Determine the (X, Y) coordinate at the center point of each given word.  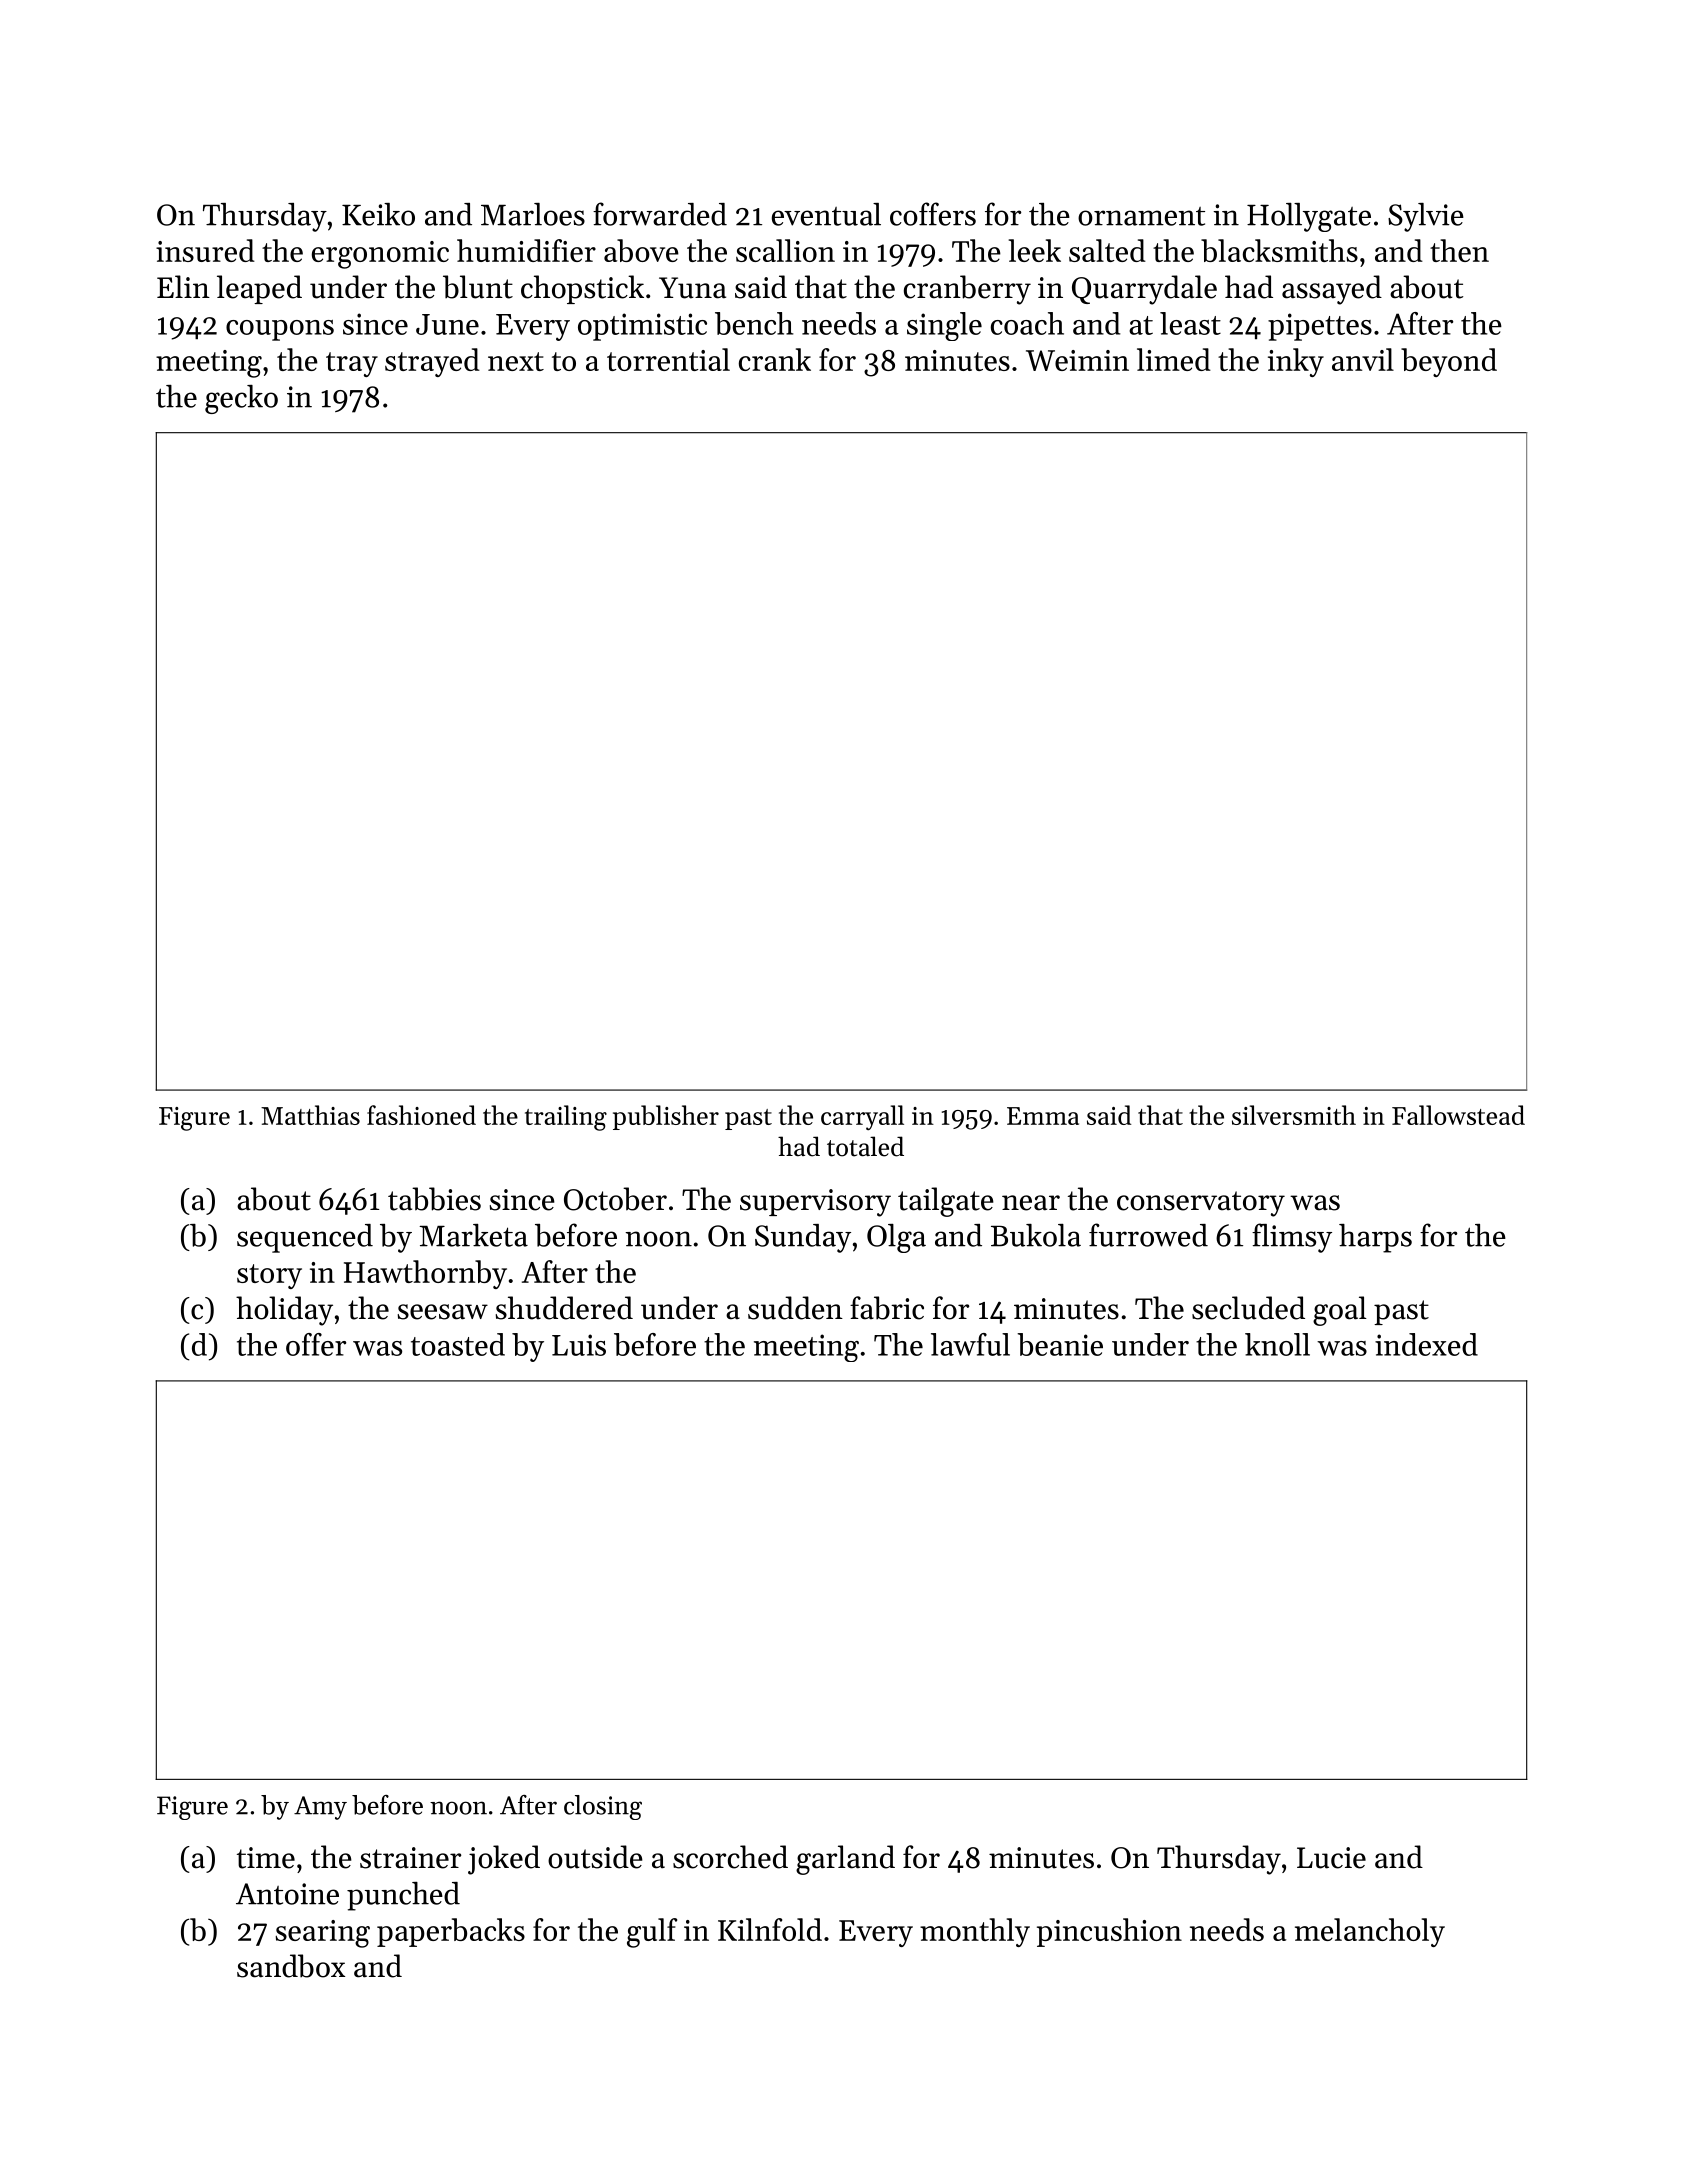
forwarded (660, 214)
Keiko (378, 214)
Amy (320, 1808)
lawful (970, 1344)
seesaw (443, 1312)
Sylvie (1426, 217)
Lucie (1331, 1858)
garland (845, 1860)
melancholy (1370, 1932)
